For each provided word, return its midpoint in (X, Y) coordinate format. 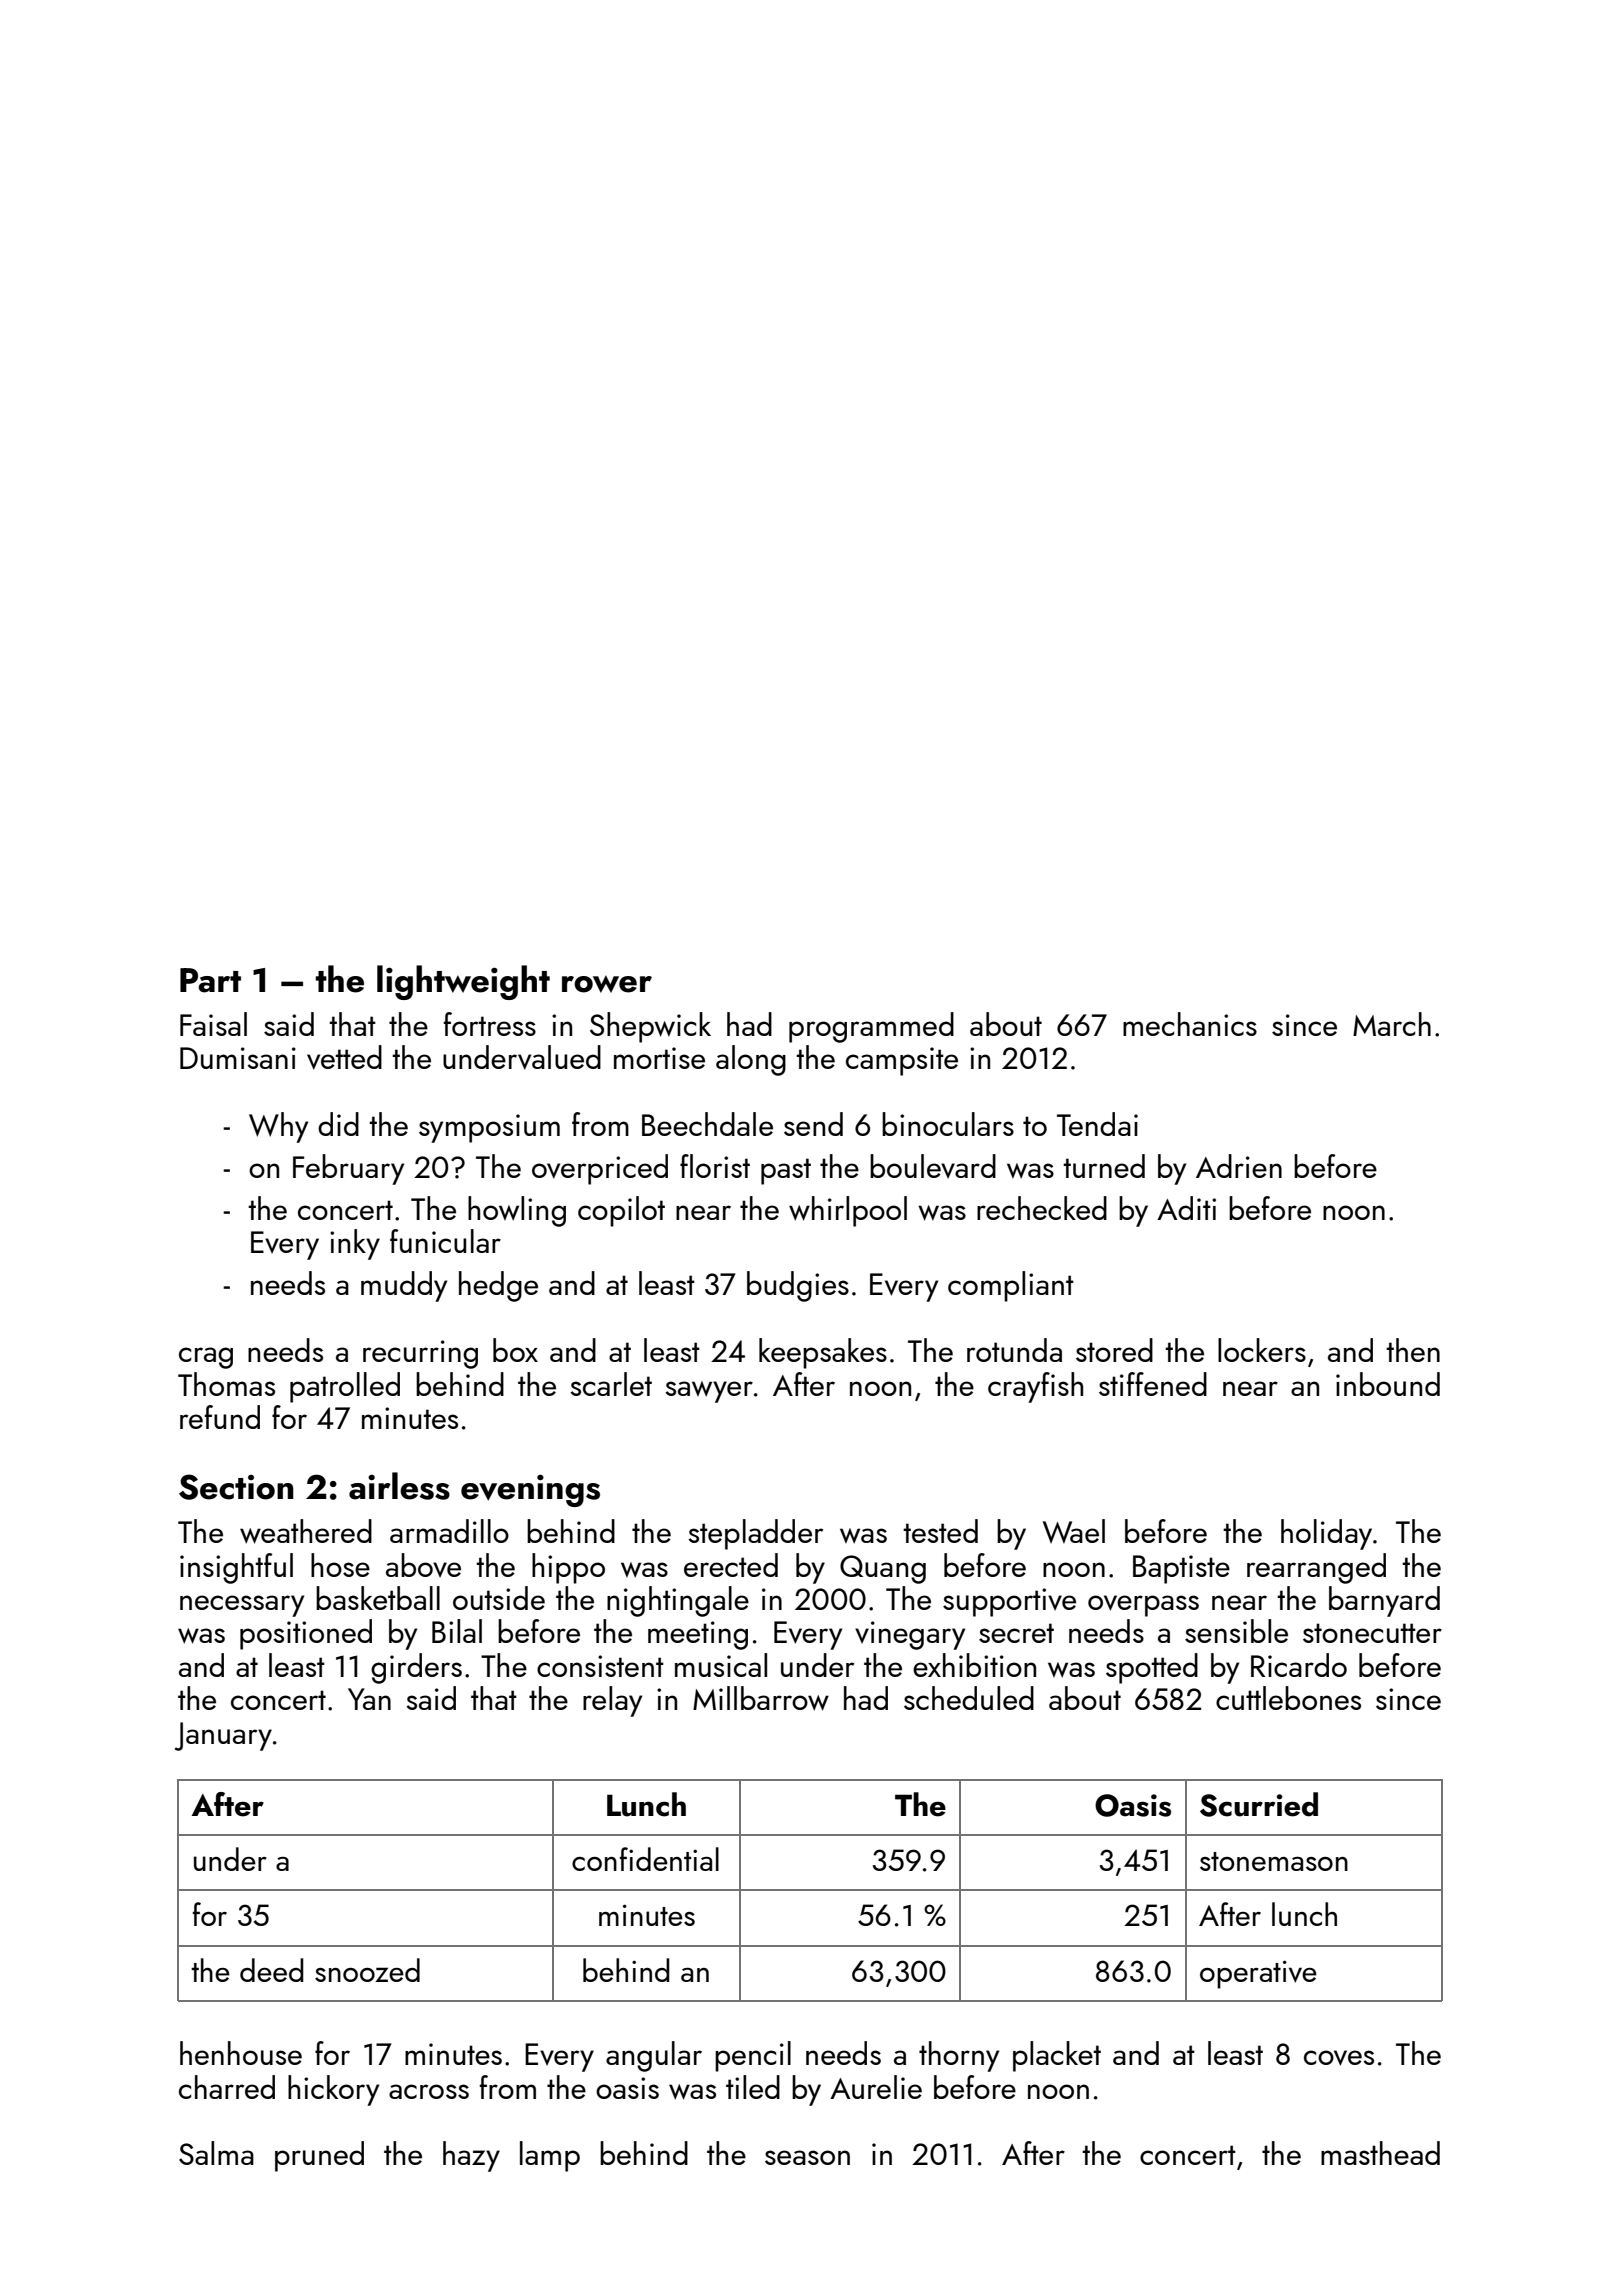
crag (206, 1358)
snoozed (367, 1970)
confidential (645, 1859)
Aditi (1186, 1208)
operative (1258, 1974)
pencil (753, 2056)
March (1392, 1024)
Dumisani (238, 1058)
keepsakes (823, 1353)
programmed (871, 1027)
